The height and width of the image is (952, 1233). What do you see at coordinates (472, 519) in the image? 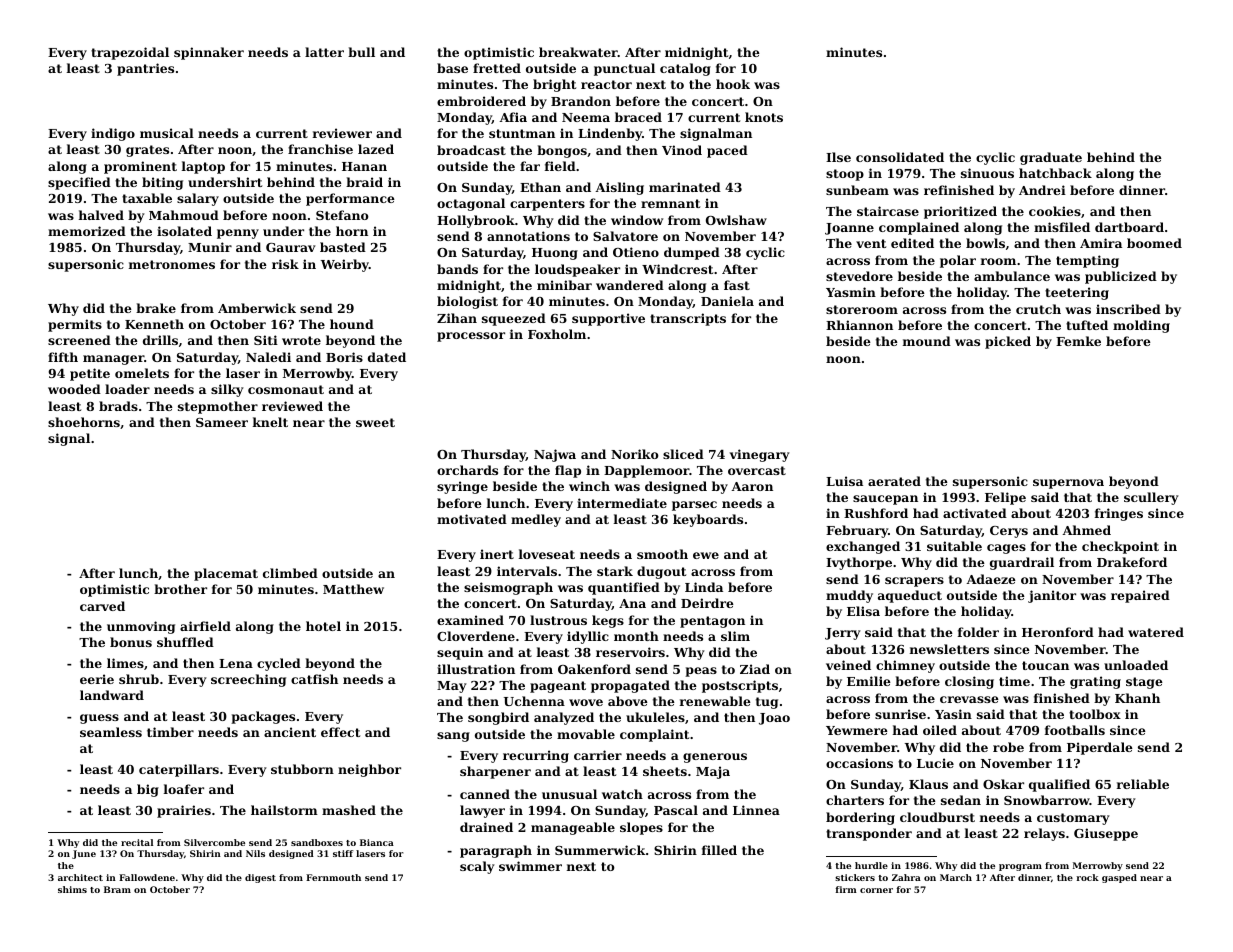
I see `motivated` at bounding box center [472, 519].
